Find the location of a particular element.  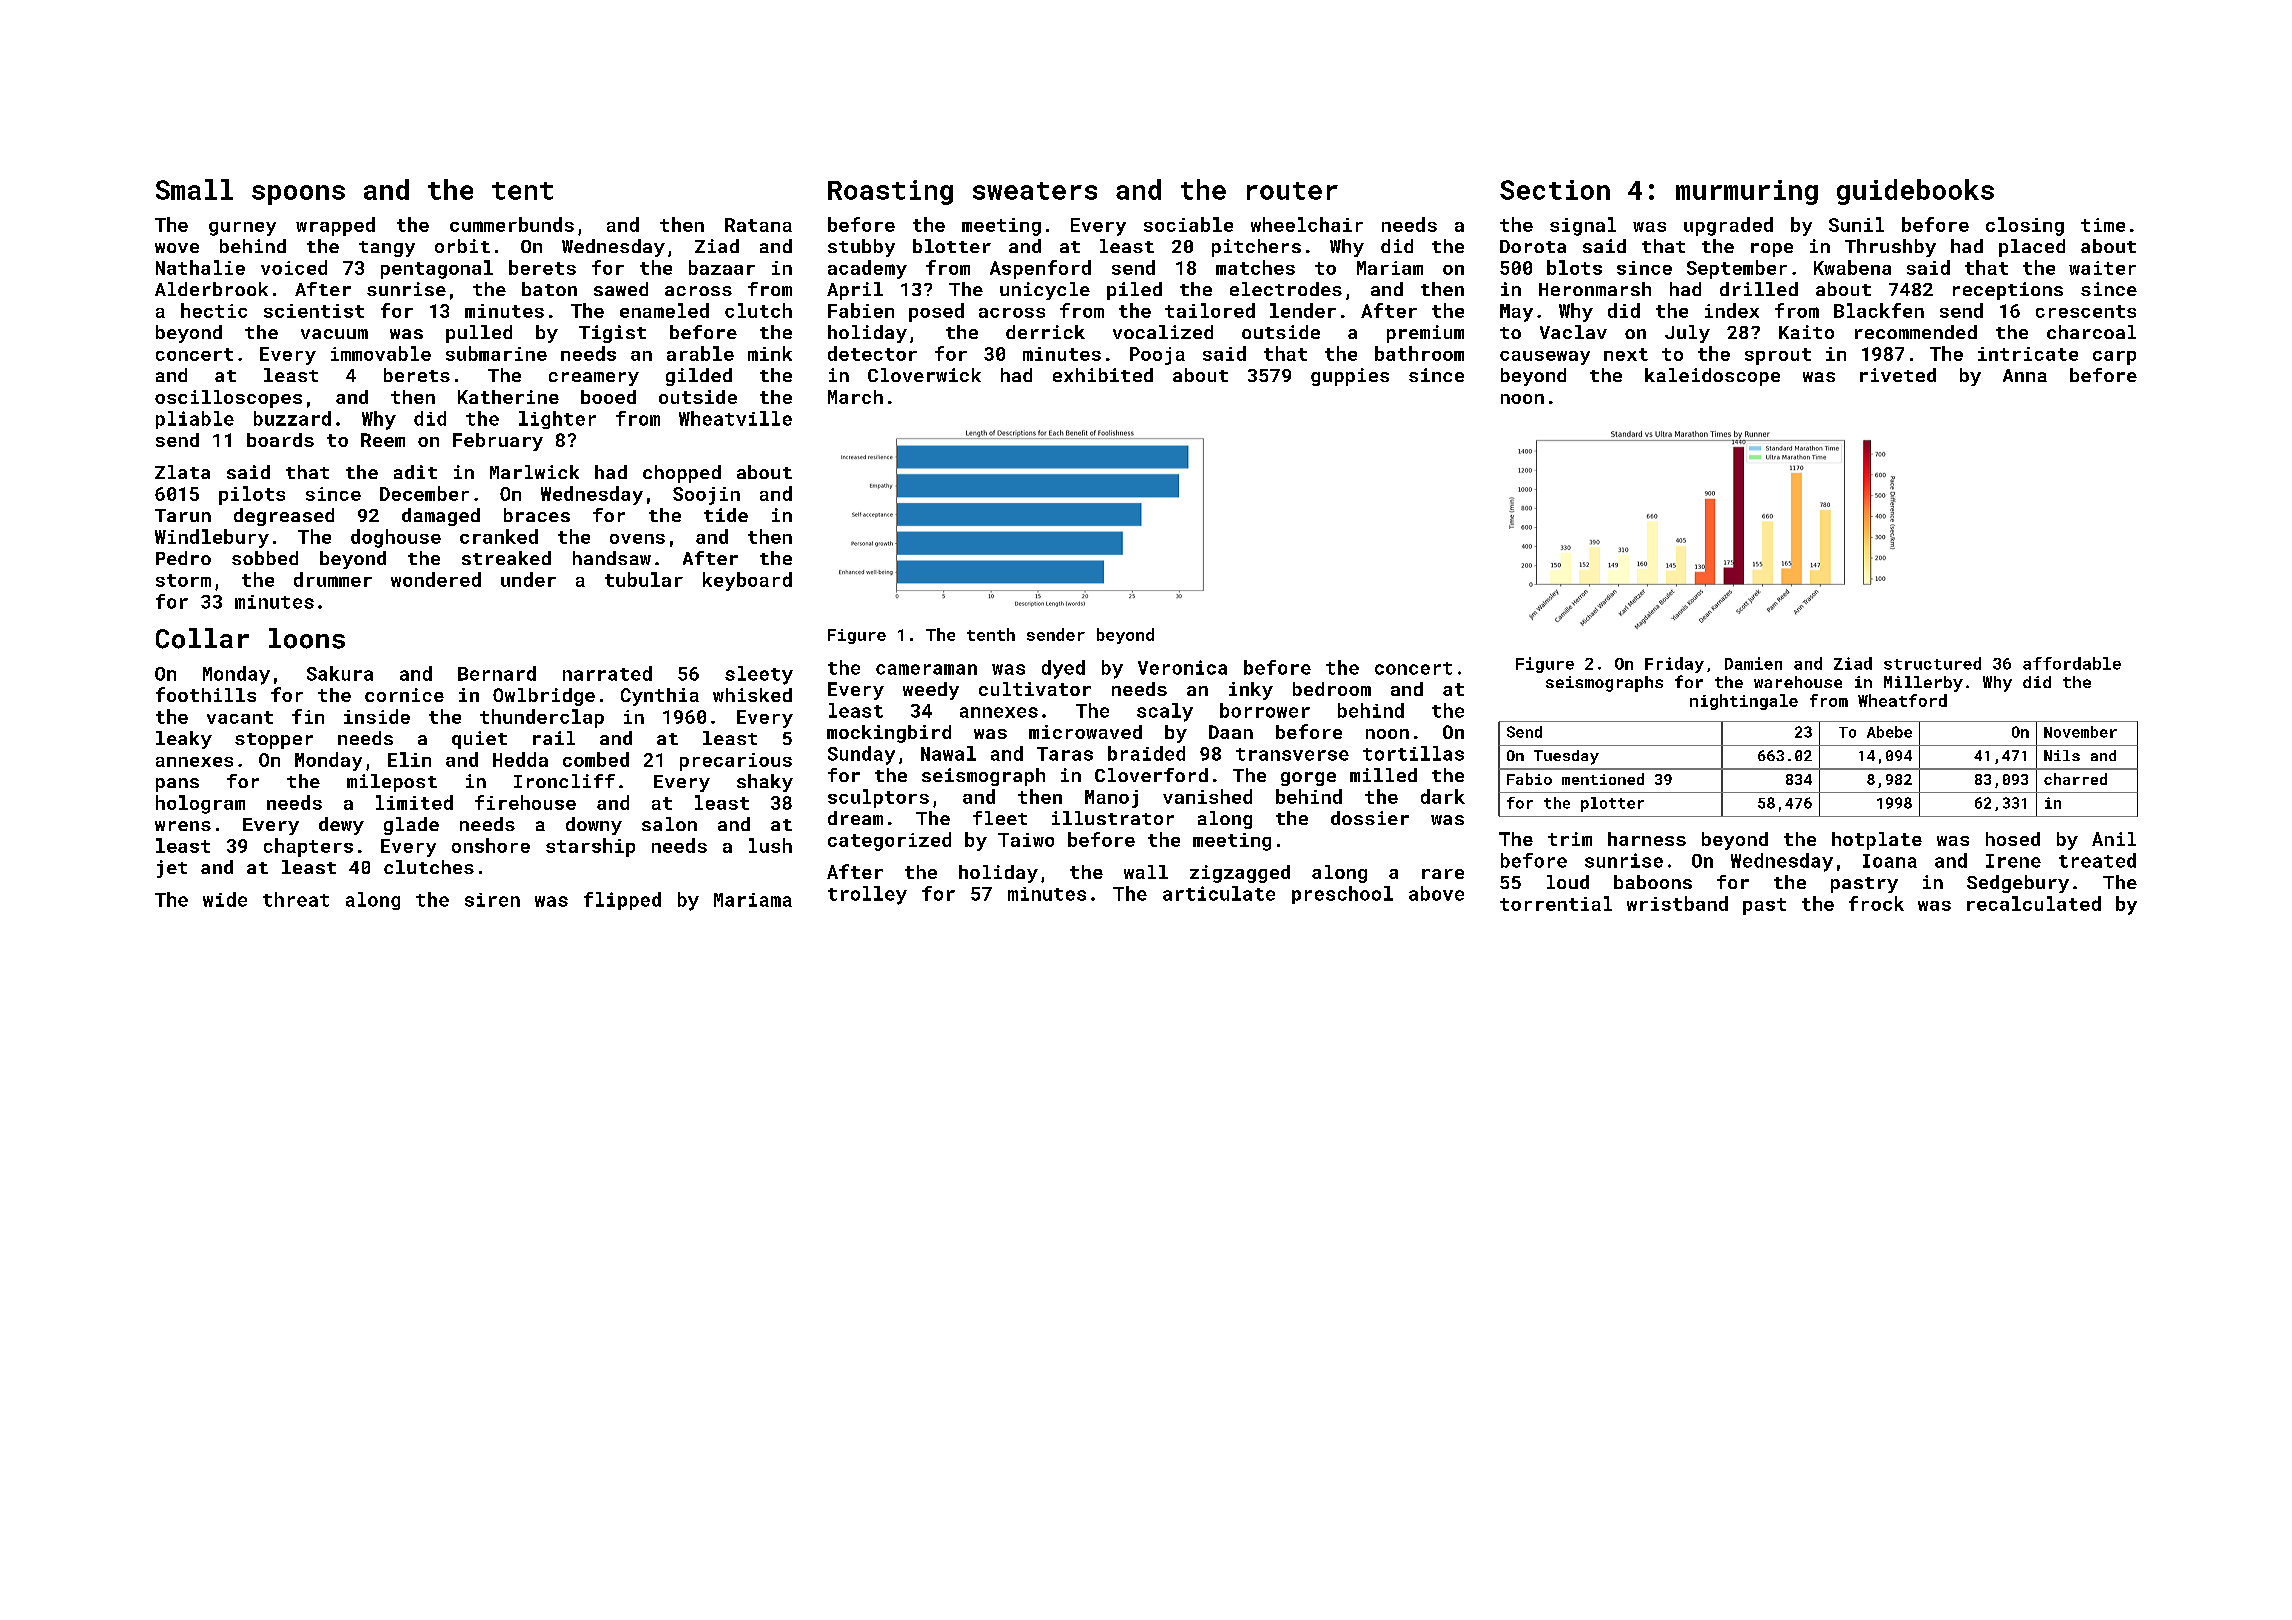

frock is located at coordinates (1876, 903).
